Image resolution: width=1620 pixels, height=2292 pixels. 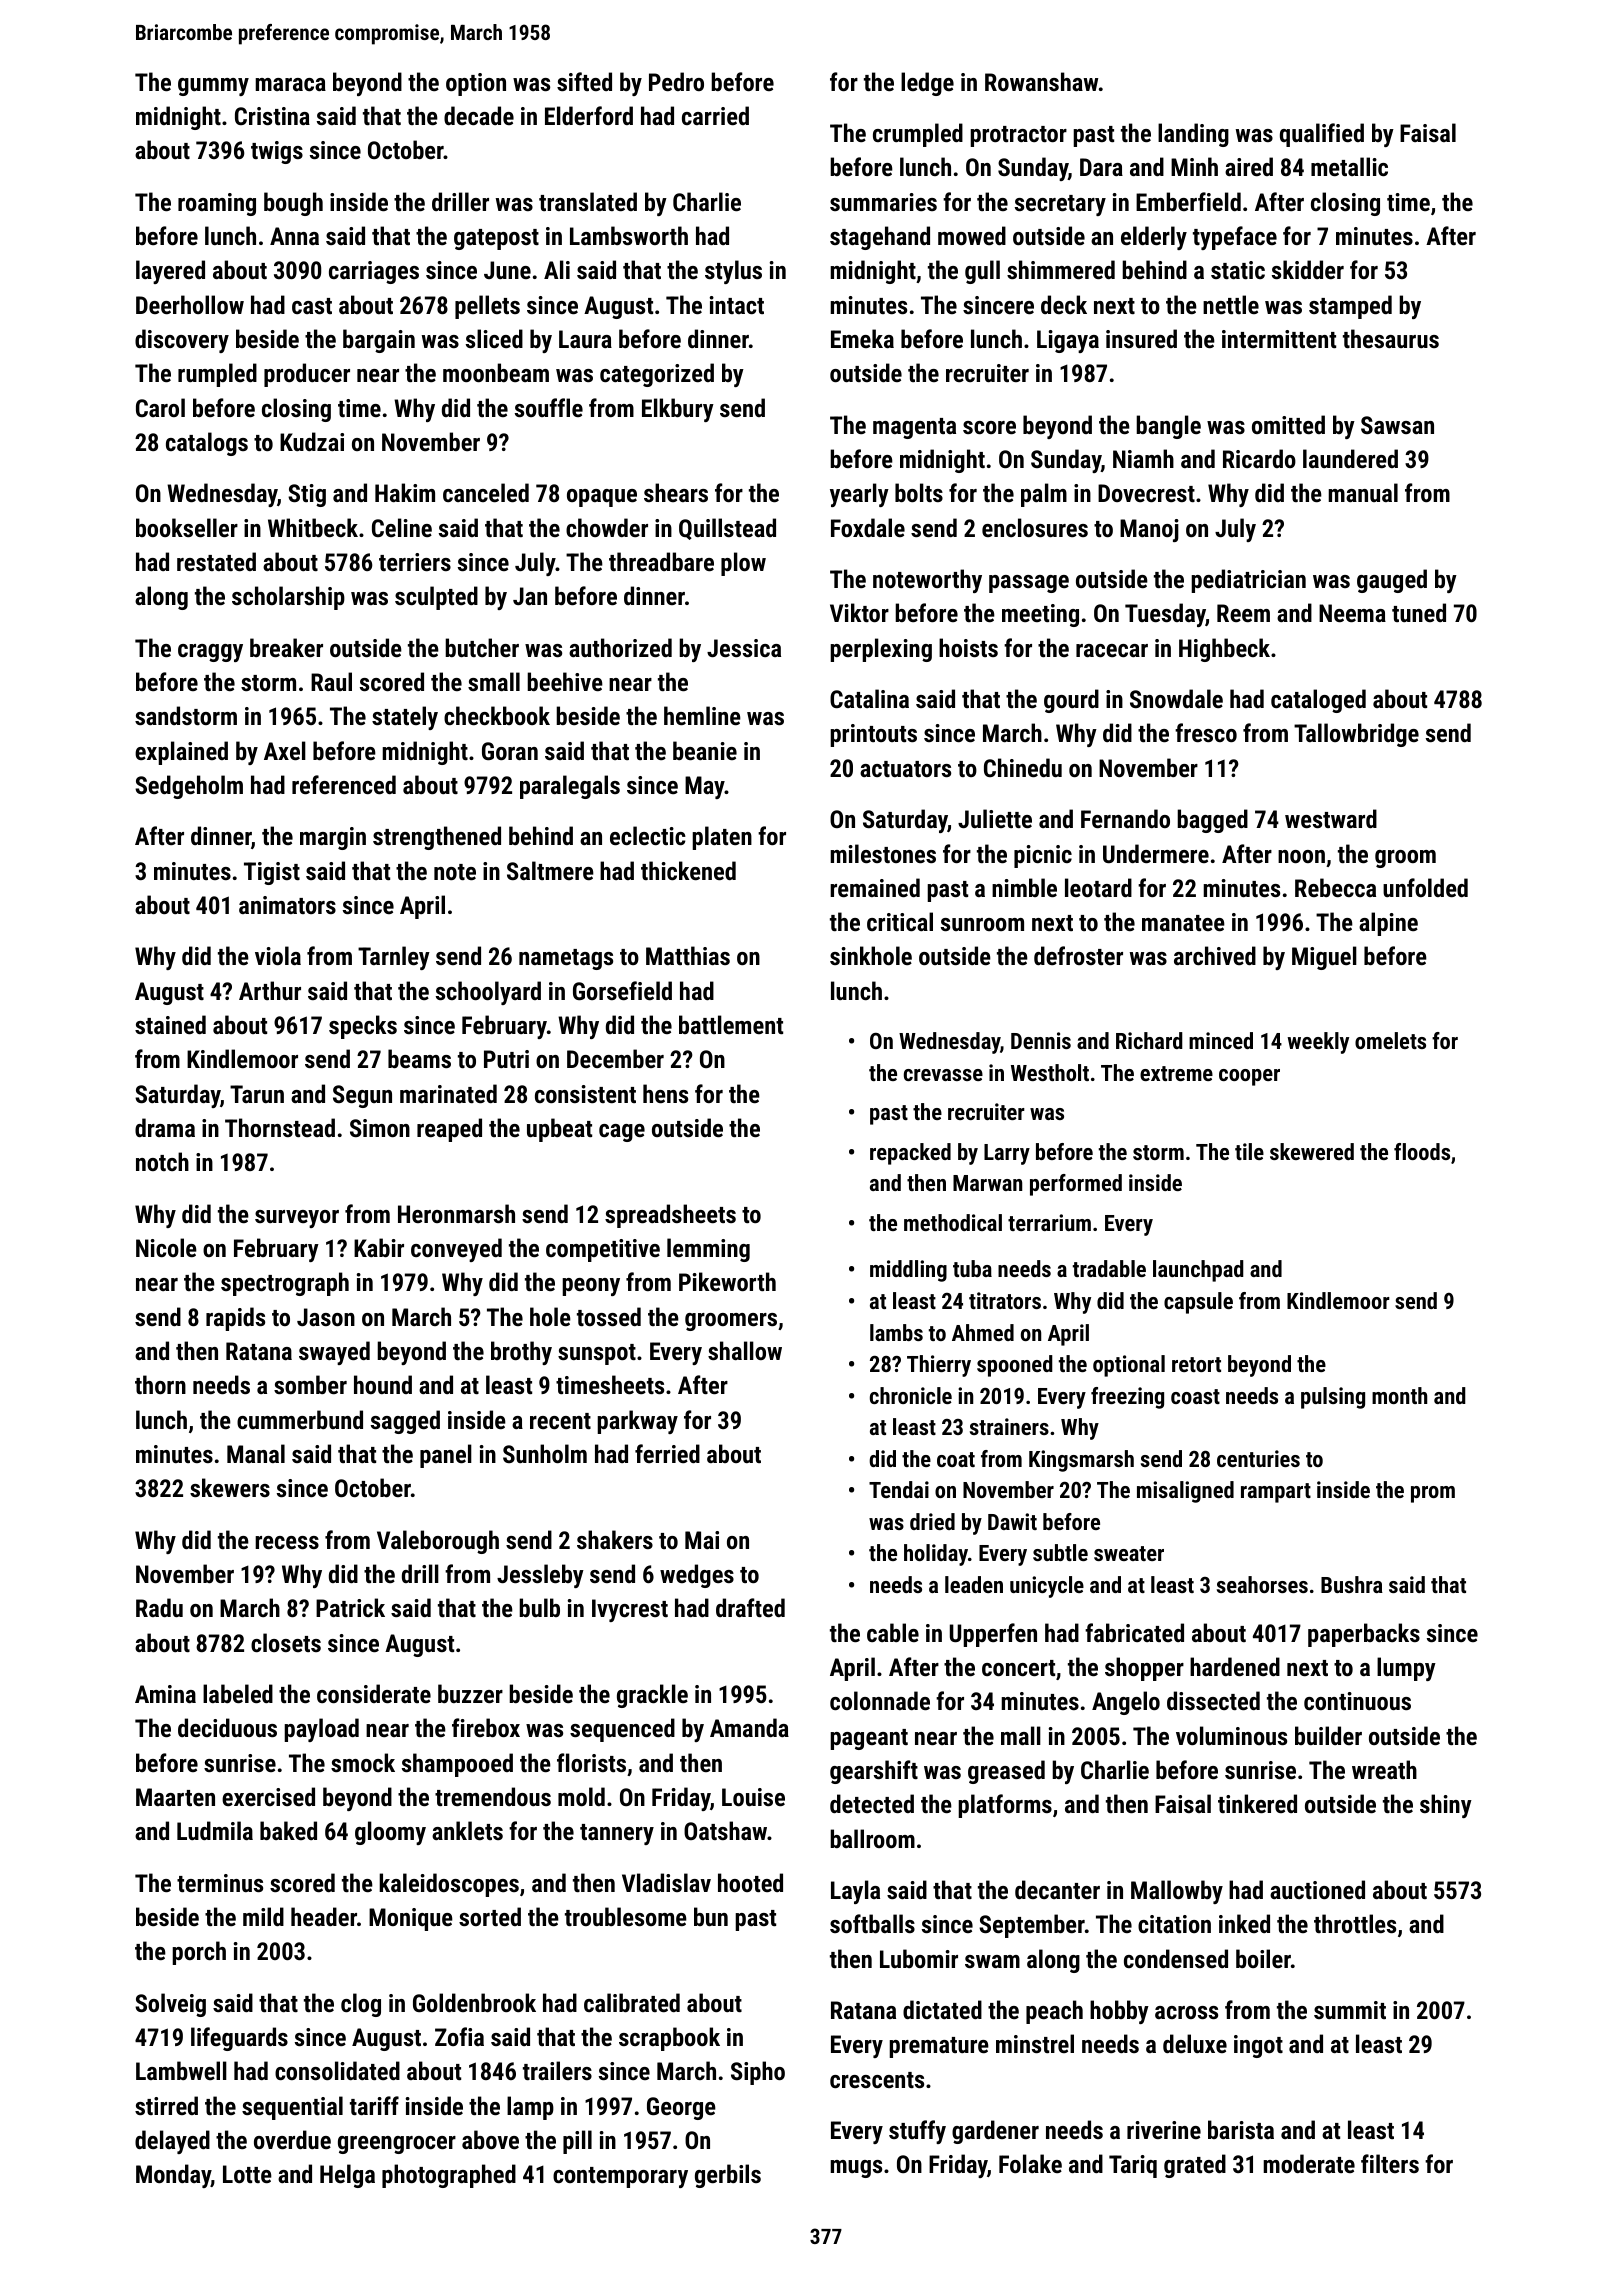 What do you see at coordinates (881, 650) in the document?
I see `perplexing` at bounding box center [881, 650].
